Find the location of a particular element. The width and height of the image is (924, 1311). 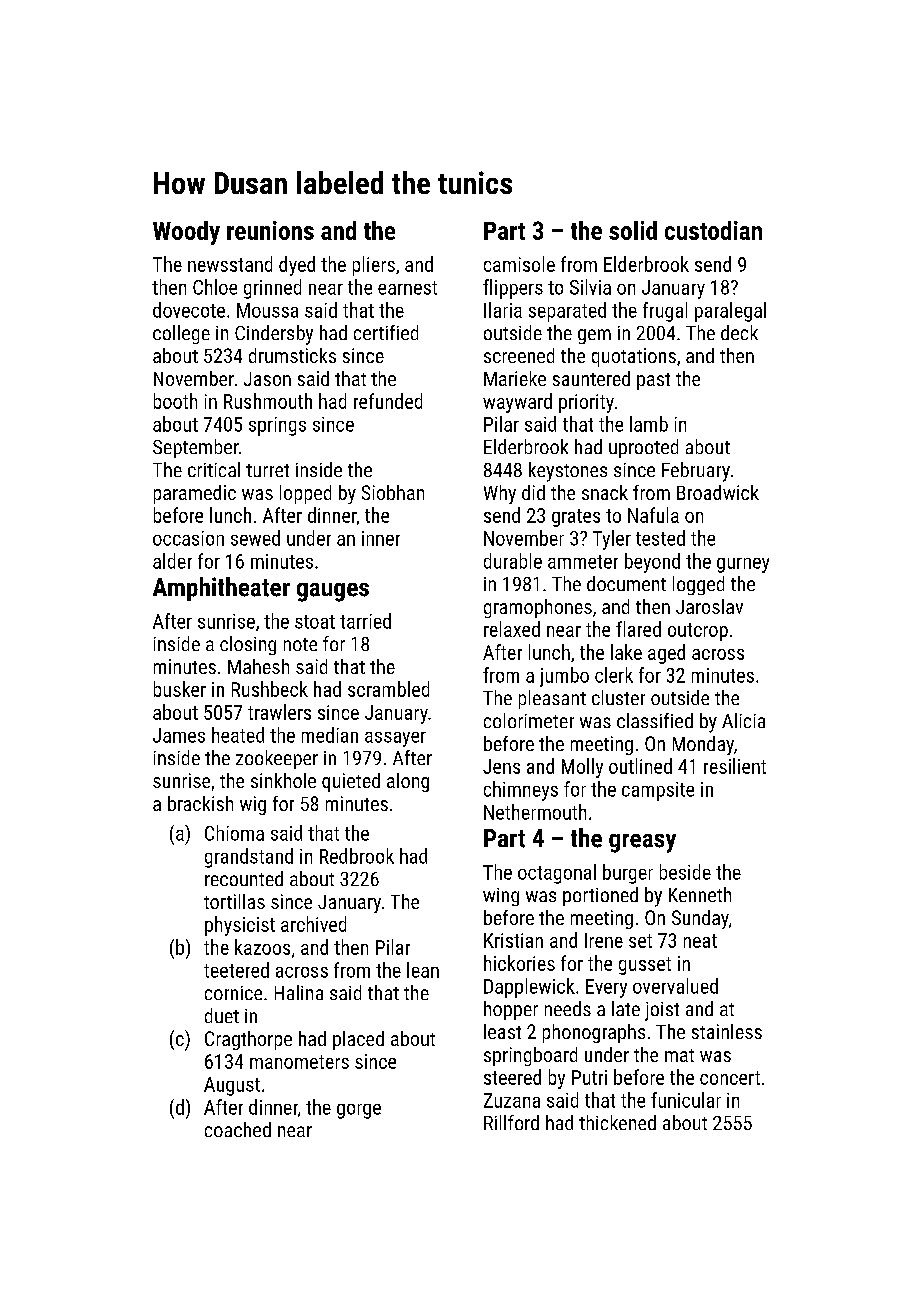

Woody is located at coordinates (186, 233).
